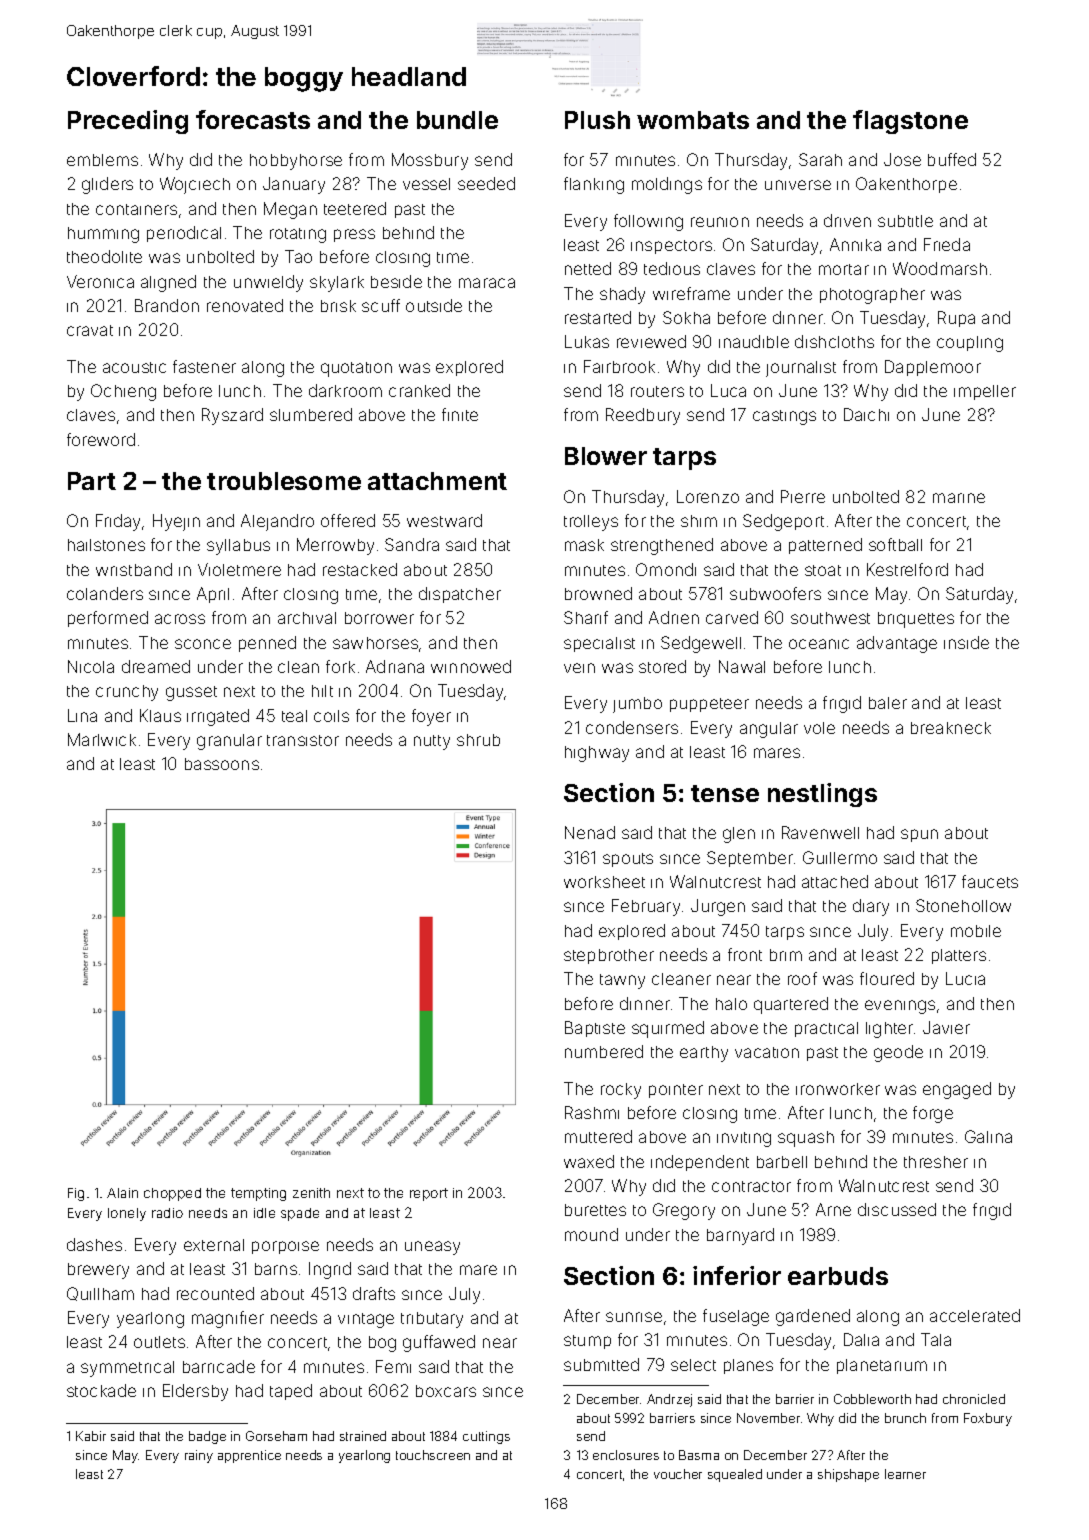 This screenshot has height=1540, width=1089. Describe the element at coordinates (426, 184) in the screenshot. I see `vessel` at that location.
